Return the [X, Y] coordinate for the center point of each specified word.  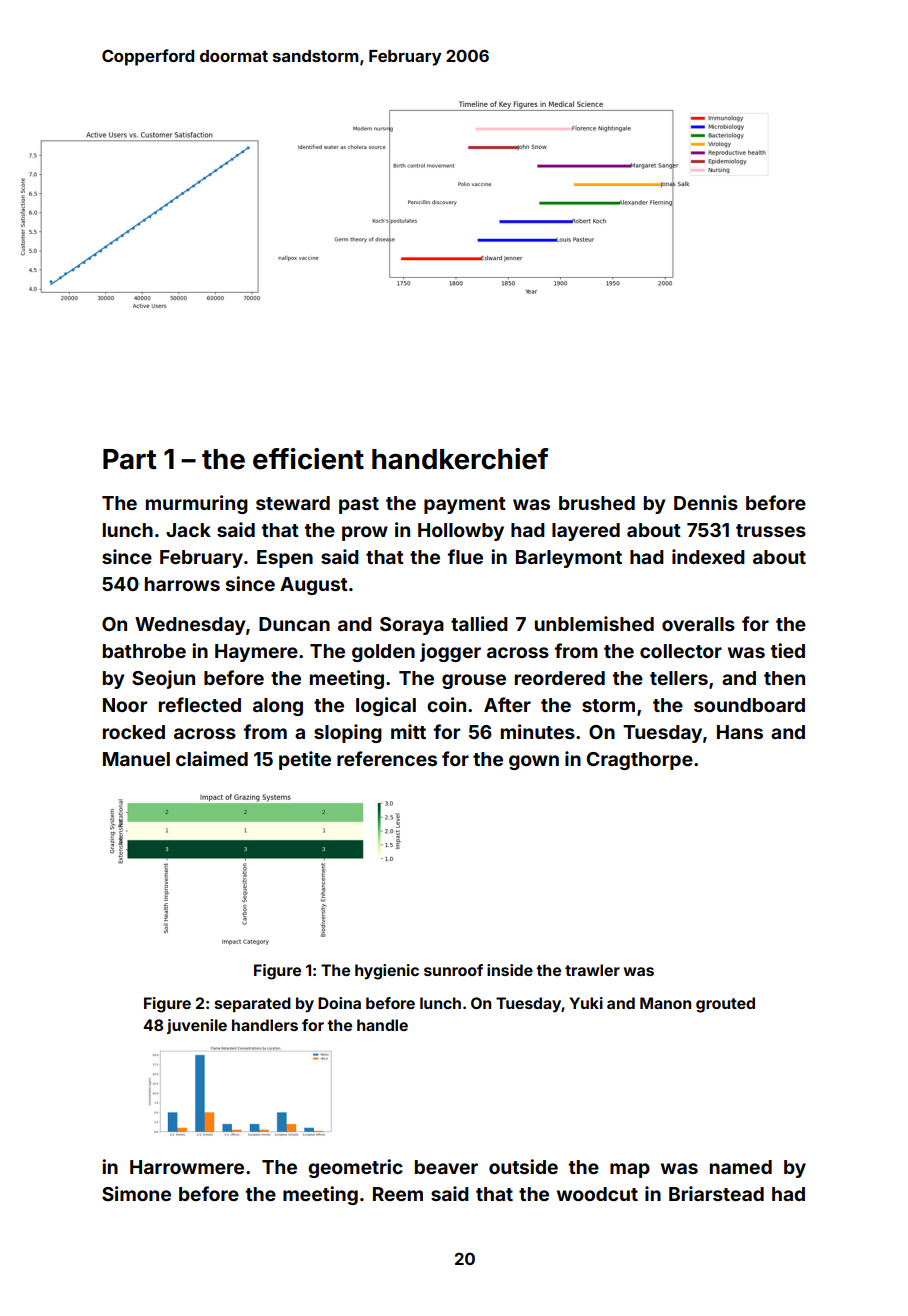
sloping [348, 733]
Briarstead [716, 1193]
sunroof [453, 970]
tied [788, 650]
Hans [740, 732]
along [278, 707]
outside [523, 1166]
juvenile [197, 1026]
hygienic [387, 972]
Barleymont [569, 559]
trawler [592, 970]
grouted [725, 1005]
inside [510, 970]
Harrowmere [187, 1167]
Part [130, 459]
